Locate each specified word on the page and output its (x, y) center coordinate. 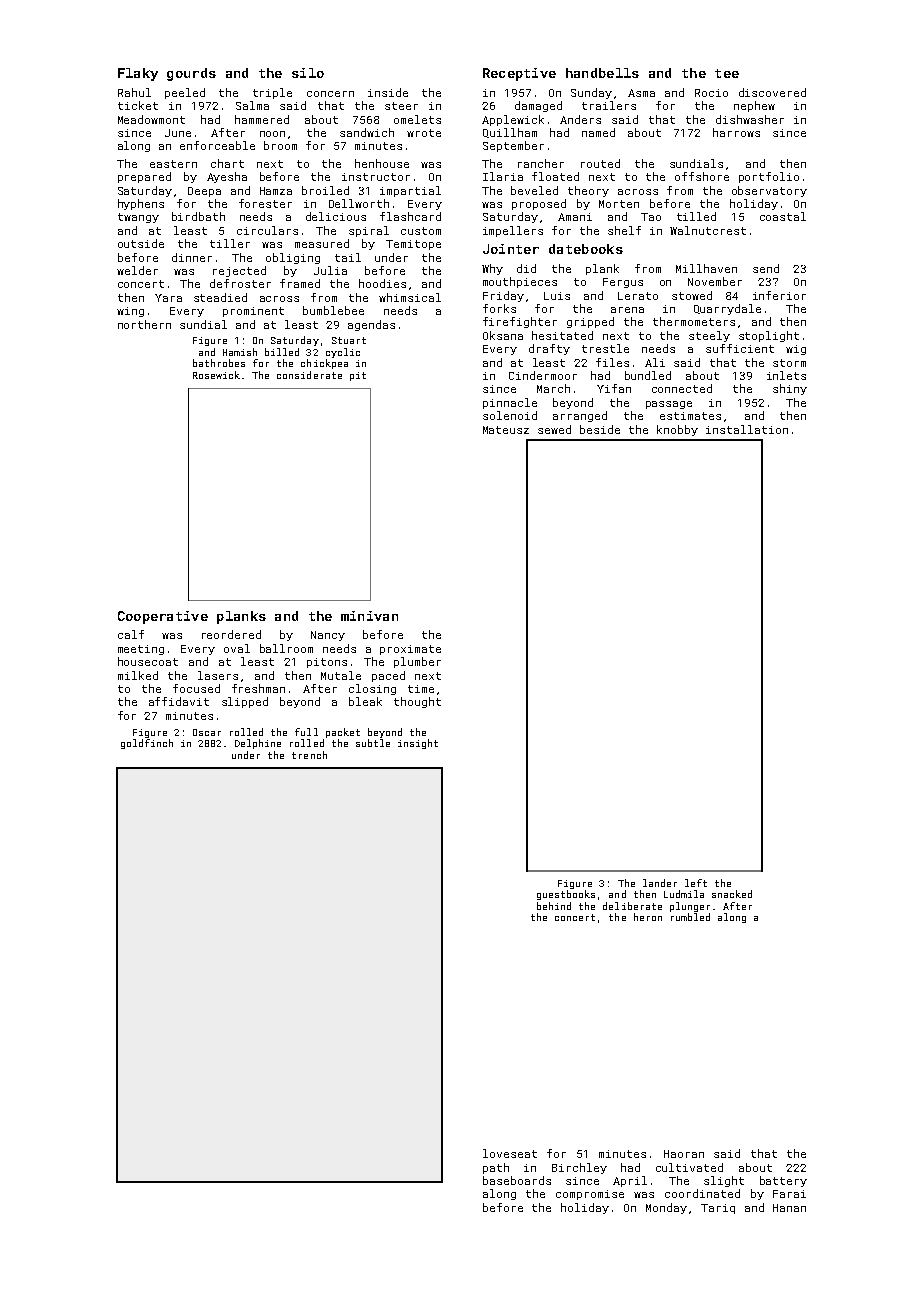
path (496, 1168)
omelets (417, 119)
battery (783, 1181)
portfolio (769, 177)
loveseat (510, 1153)
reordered (231, 634)
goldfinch (147, 744)
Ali (655, 362)
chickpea (324, 364)
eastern (173, 164)
